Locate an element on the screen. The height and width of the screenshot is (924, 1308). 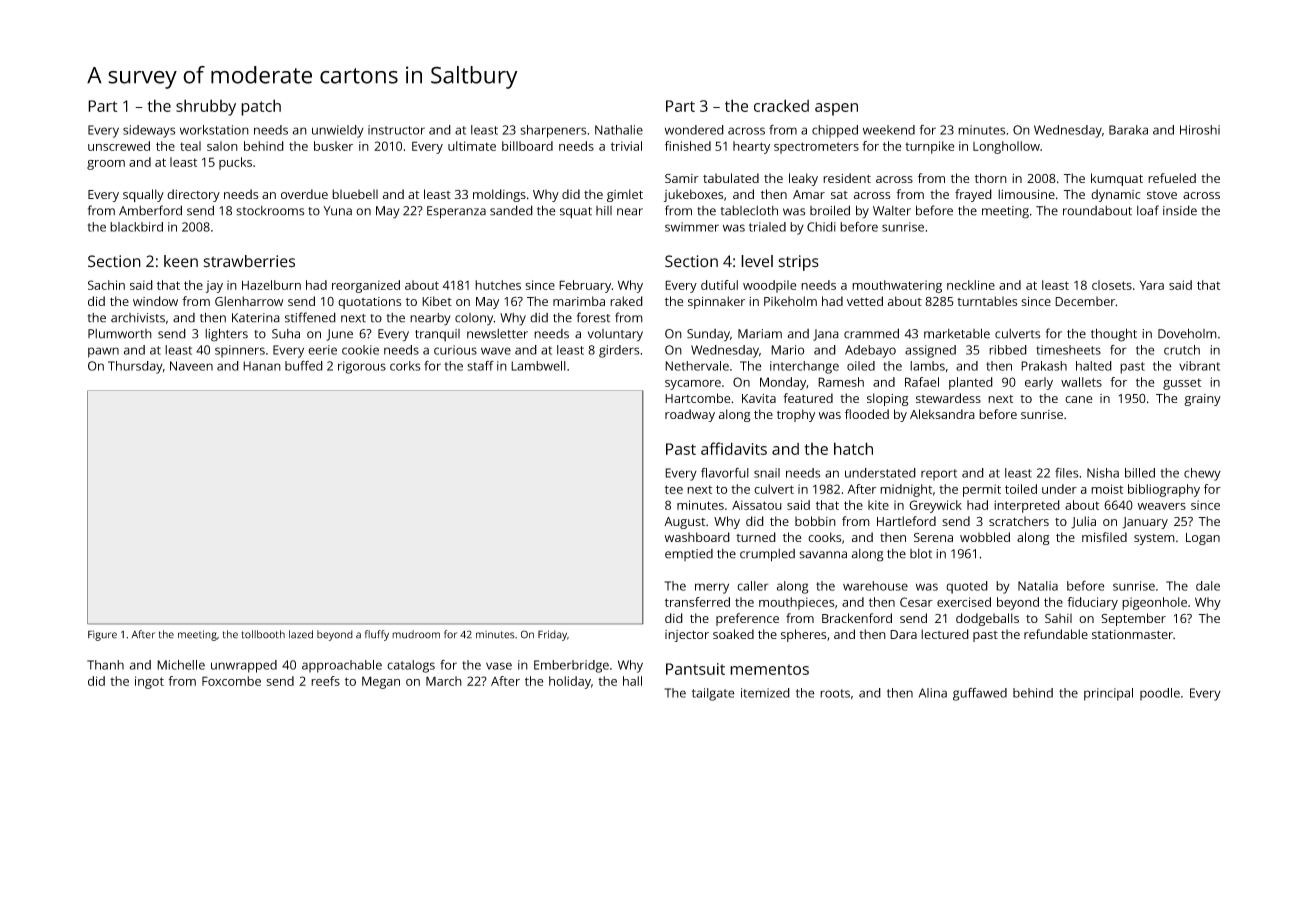
crutch is located at coordinates (1182, 350).
